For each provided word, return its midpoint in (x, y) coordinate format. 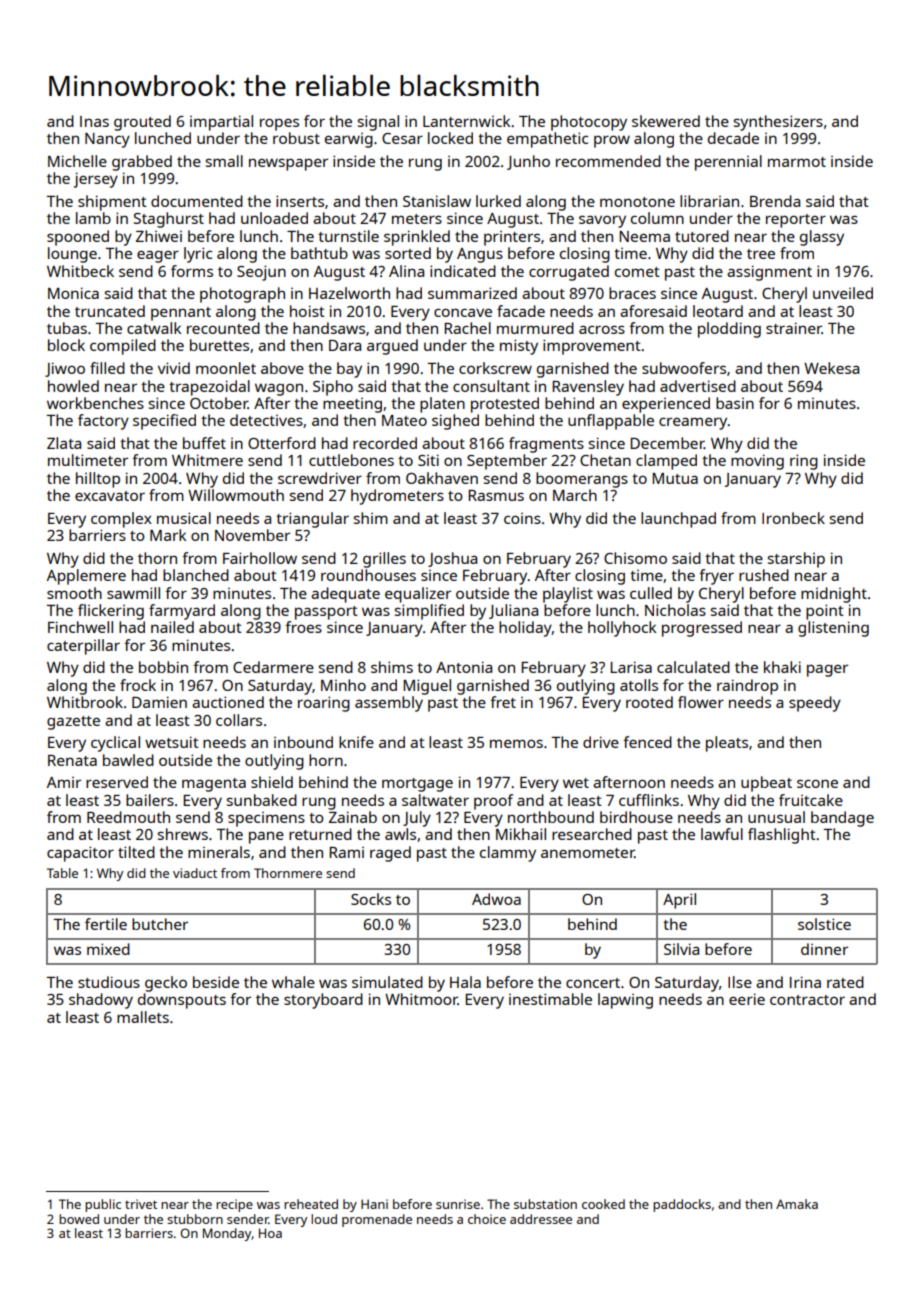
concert (593, 983)
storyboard (323, 1001)
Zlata (64, 443)
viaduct (195, 873)
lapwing (625, 1001)
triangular (312, 520)
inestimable (550, 999)
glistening (833, 629)
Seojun (261, 273)
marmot (797, 162)
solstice (824, 924)
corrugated (569, 273)
